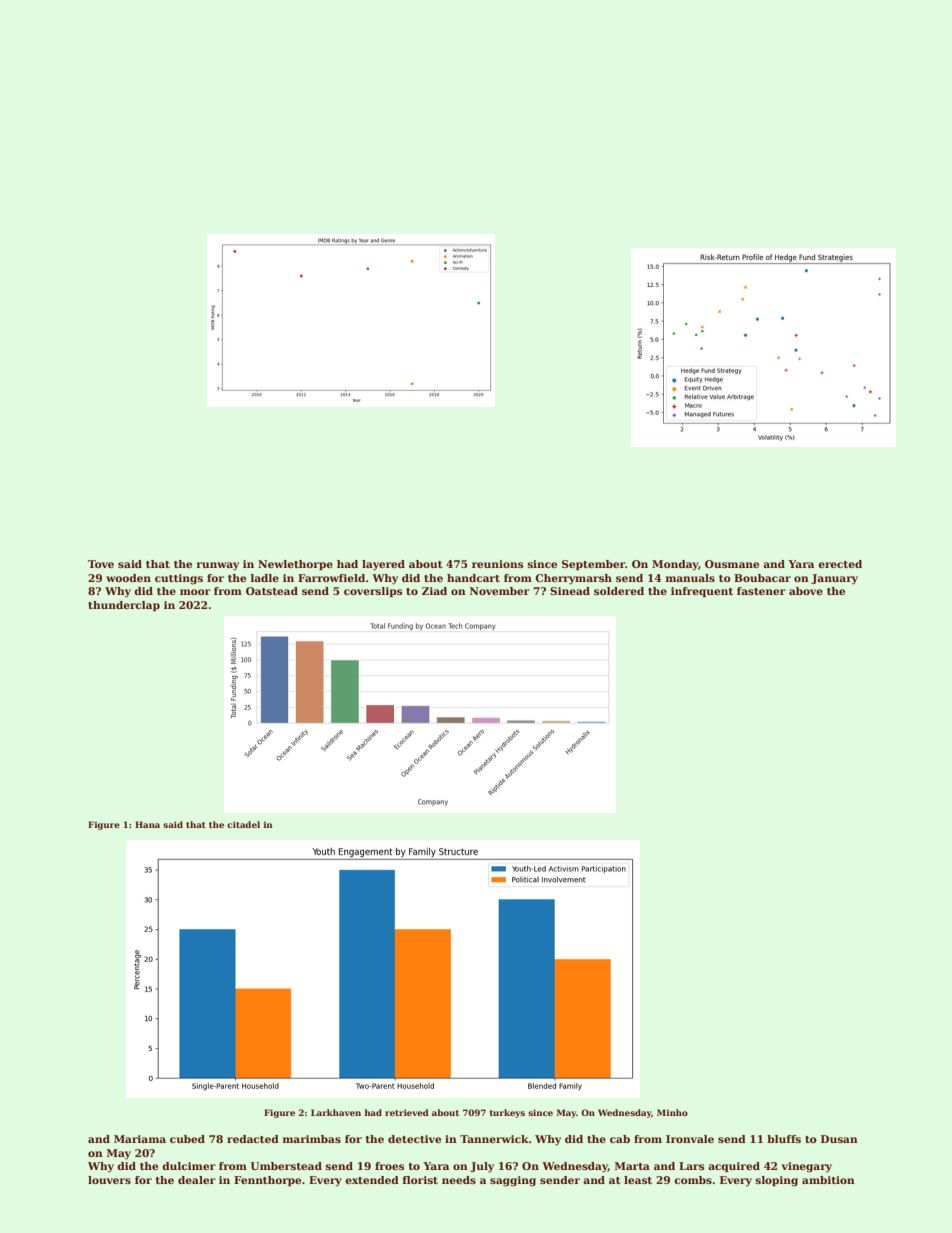 The image size is (952, 1233). I want to click on thunderclap, so click(124, 606).
